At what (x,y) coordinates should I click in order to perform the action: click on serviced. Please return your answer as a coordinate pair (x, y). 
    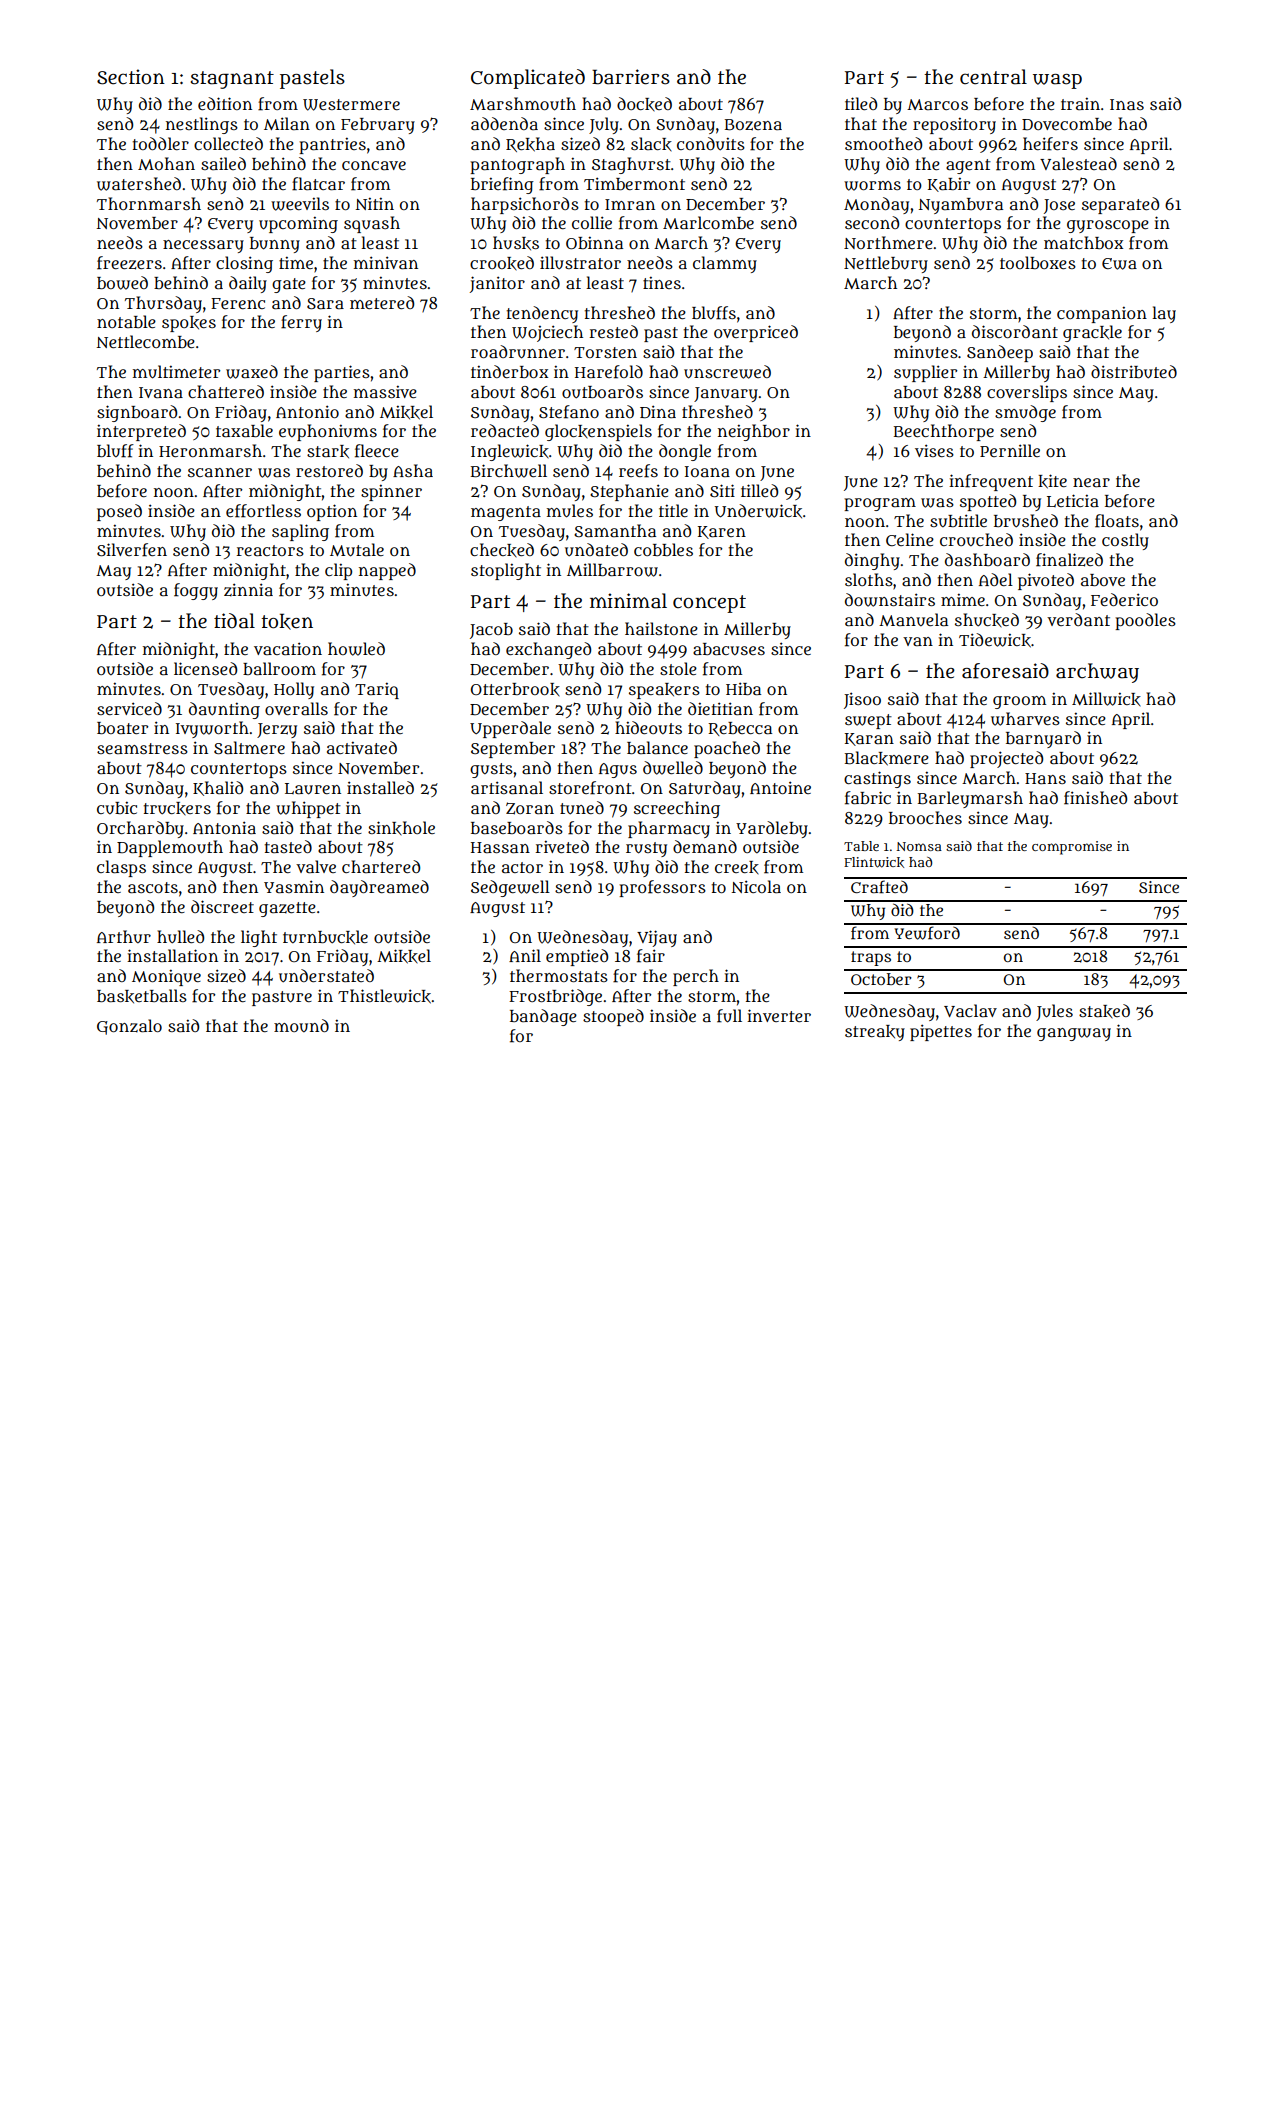
    Looking at the image, I should click on (129, 708).
